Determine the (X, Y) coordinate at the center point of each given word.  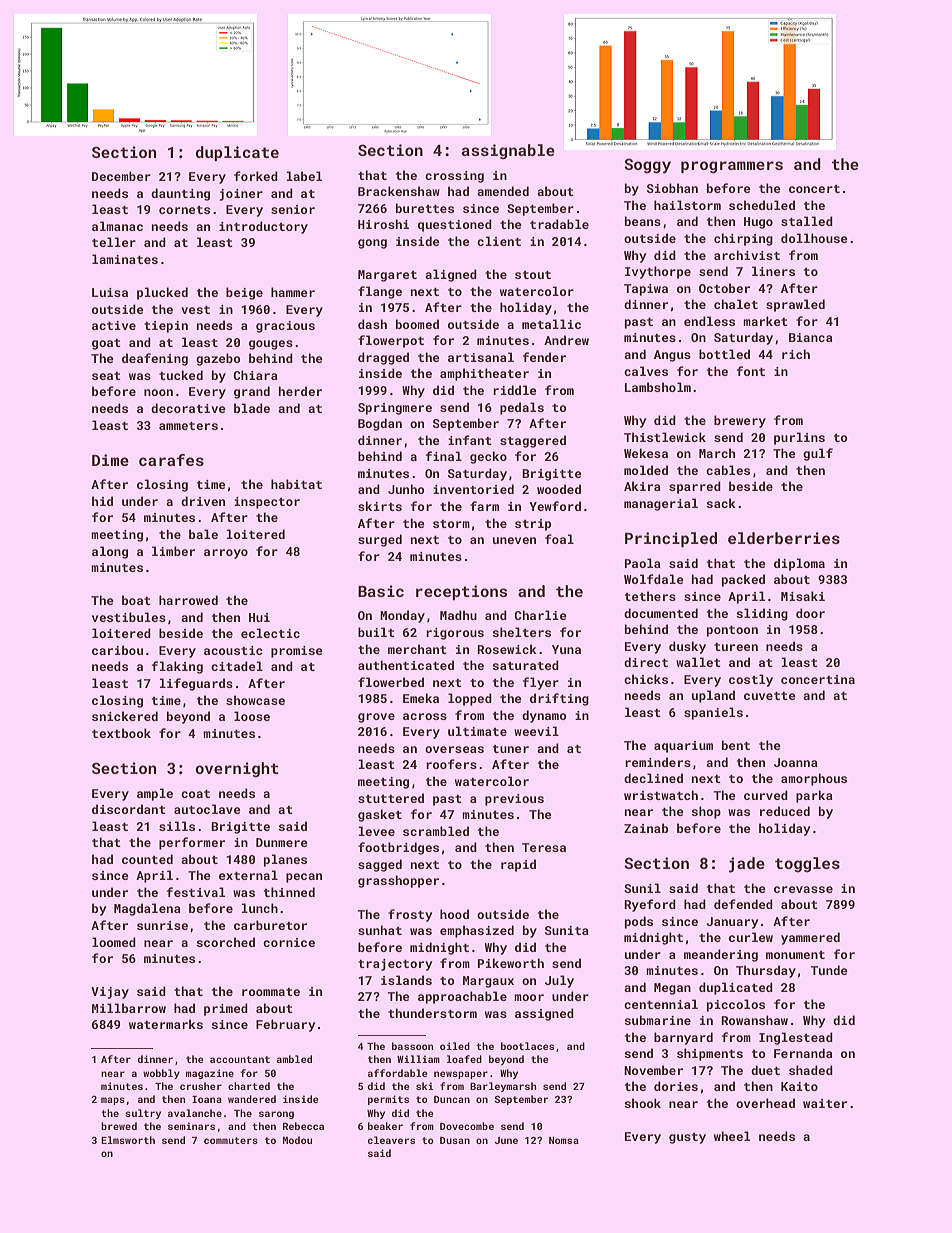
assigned (544, 1014)
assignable (508, 152)
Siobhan (672, 188)
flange (380, 292)
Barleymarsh (503, 1087)
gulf (818, 454)
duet (765, 1070)
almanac (117, 226)
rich (796, 354)
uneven (514, 540)
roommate (271, 992)
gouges (271, 345)
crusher (201, 1086)
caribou (117, 650)
